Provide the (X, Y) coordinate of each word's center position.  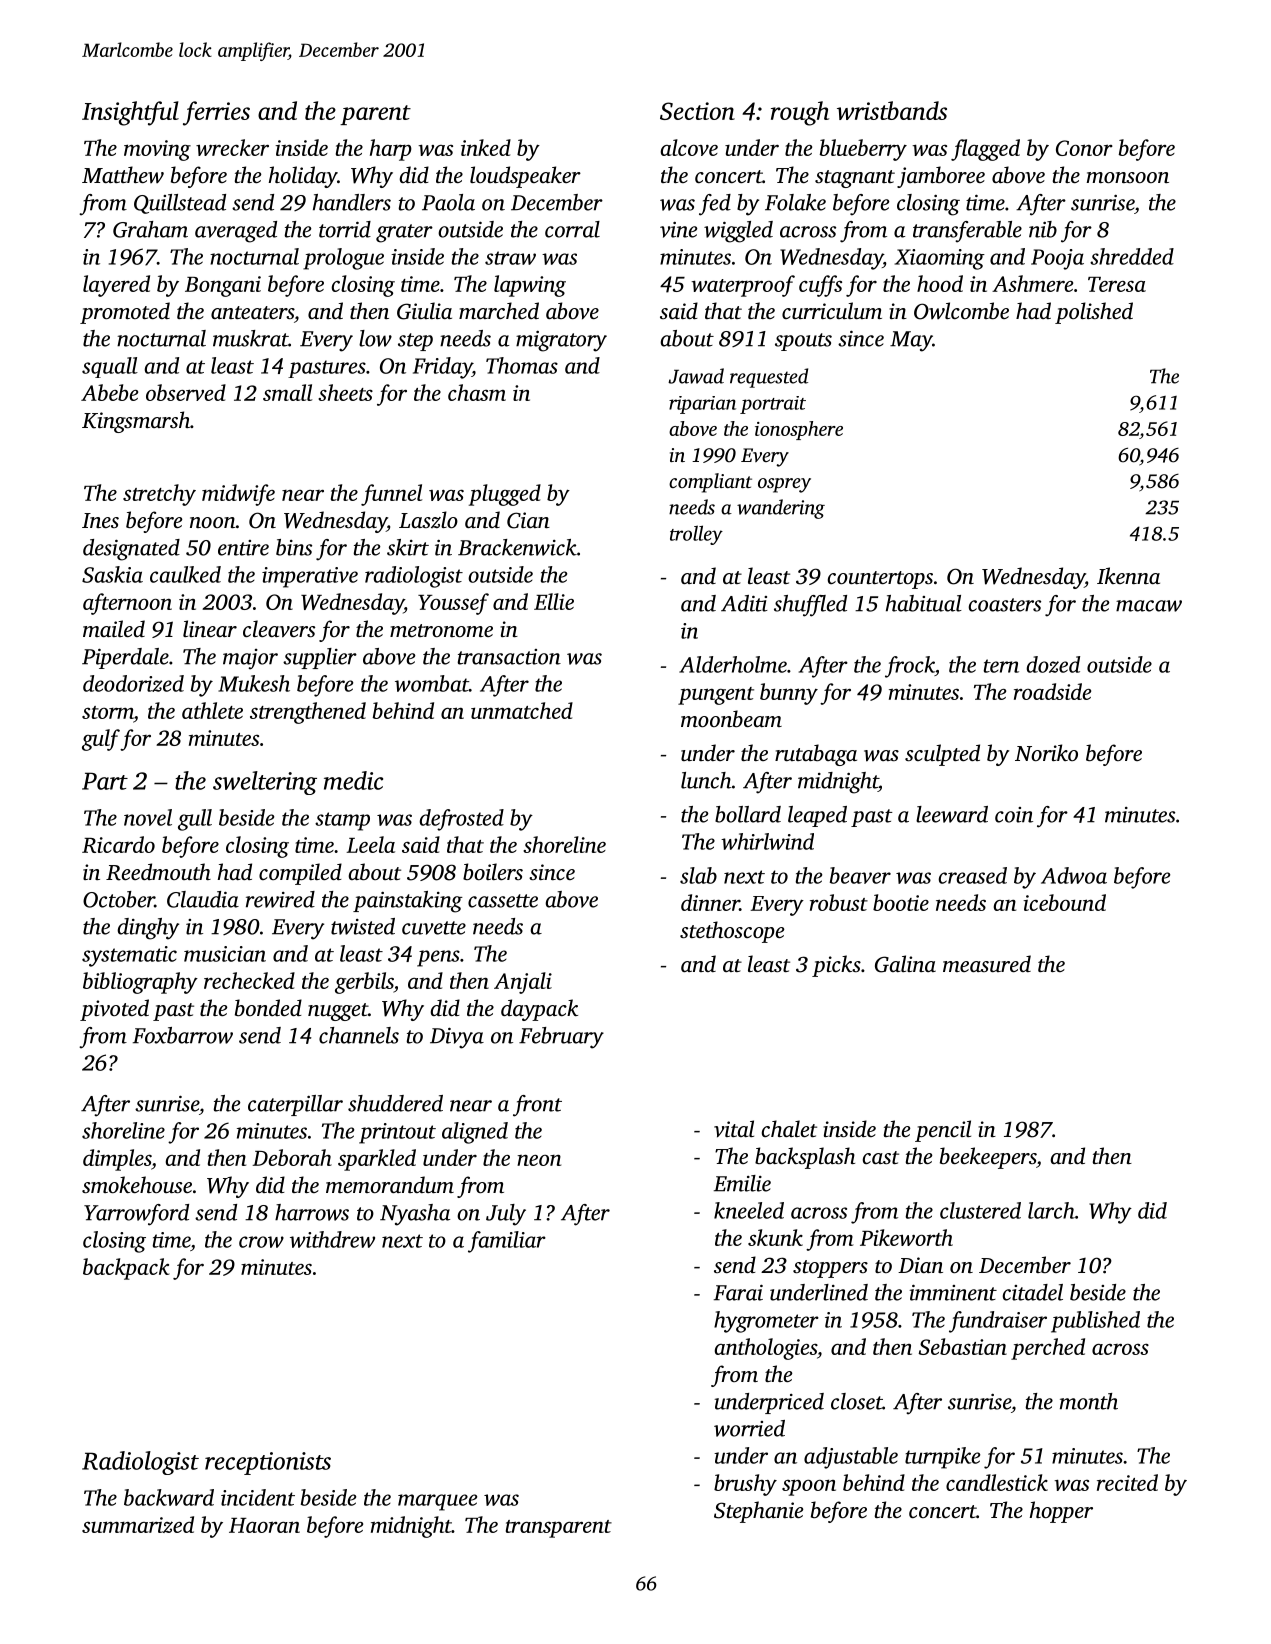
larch (1051, 1210)
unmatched (522, 710)
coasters (1004, 605)
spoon (809, 1487)
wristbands (892, 110)
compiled (300, 874)
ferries (216, 113)
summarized (138, 1524)
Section (697, 111)
